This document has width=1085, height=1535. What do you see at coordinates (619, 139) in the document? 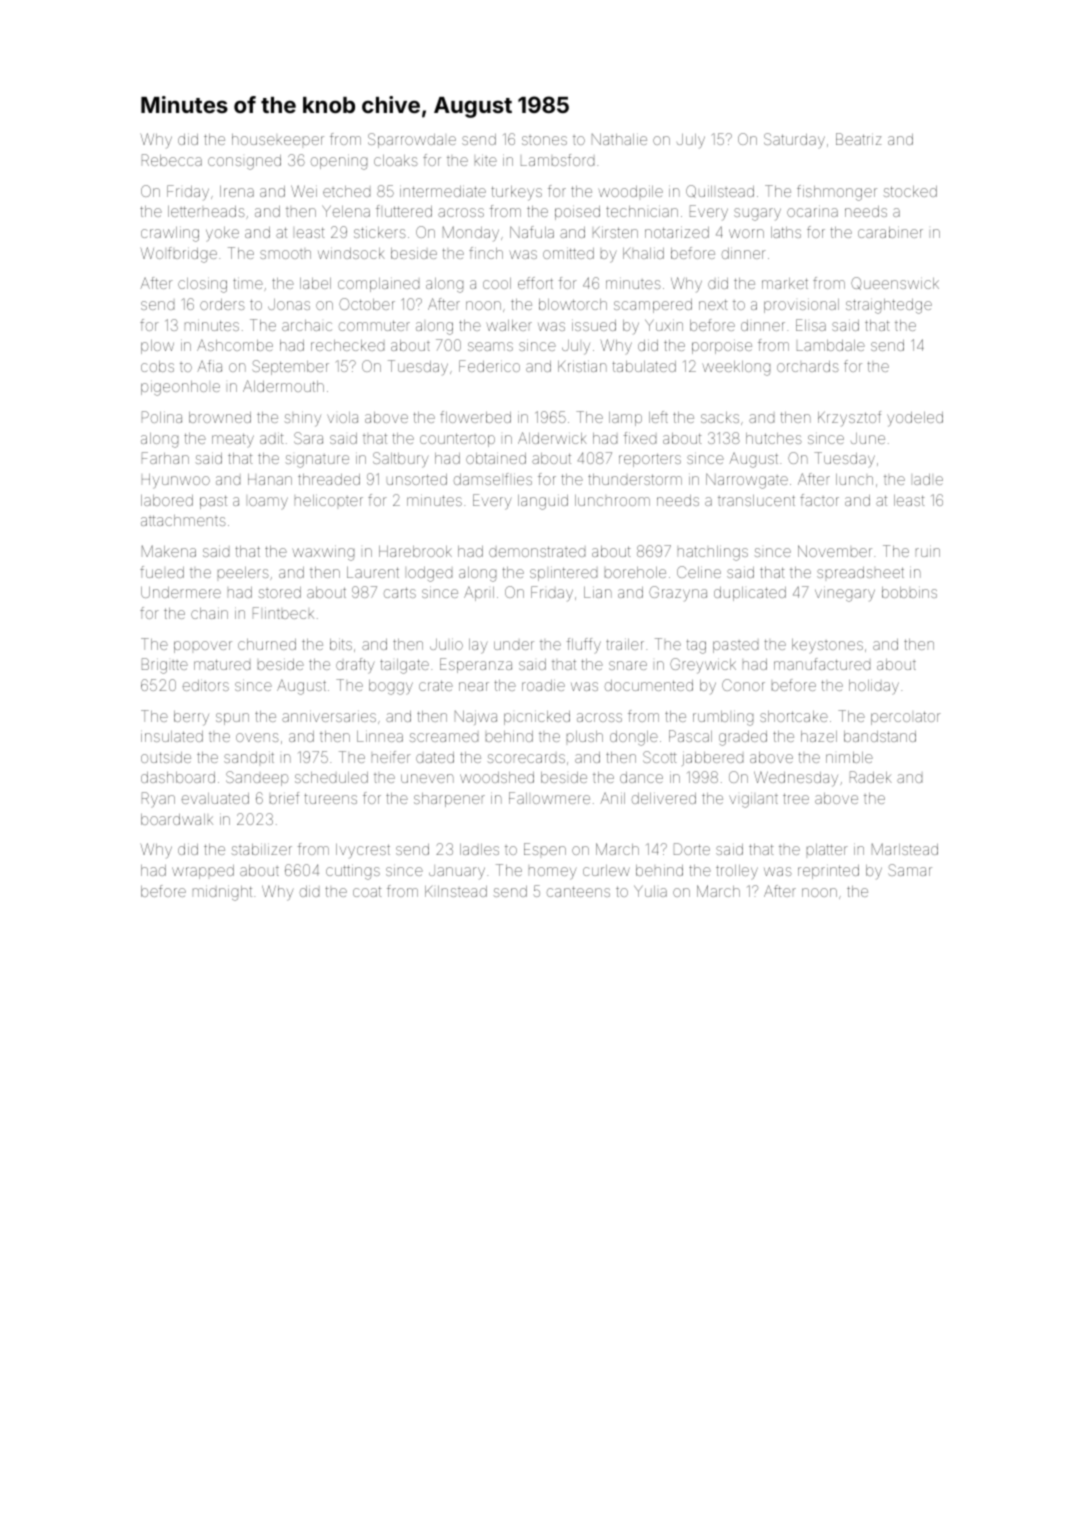
I see `Nathalie` at bounding box center [619, 139].
